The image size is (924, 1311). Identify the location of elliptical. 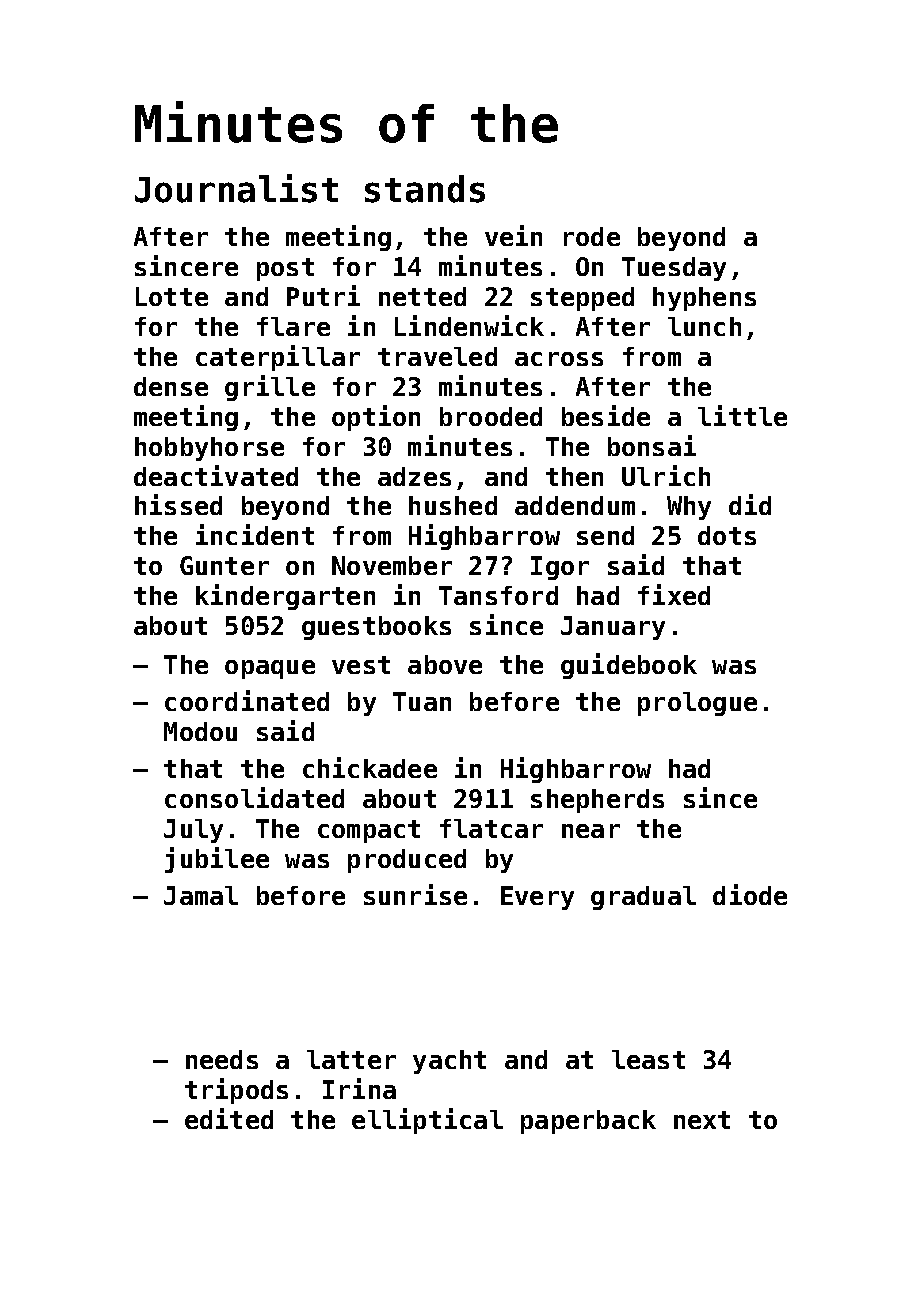
(427, 1121).
